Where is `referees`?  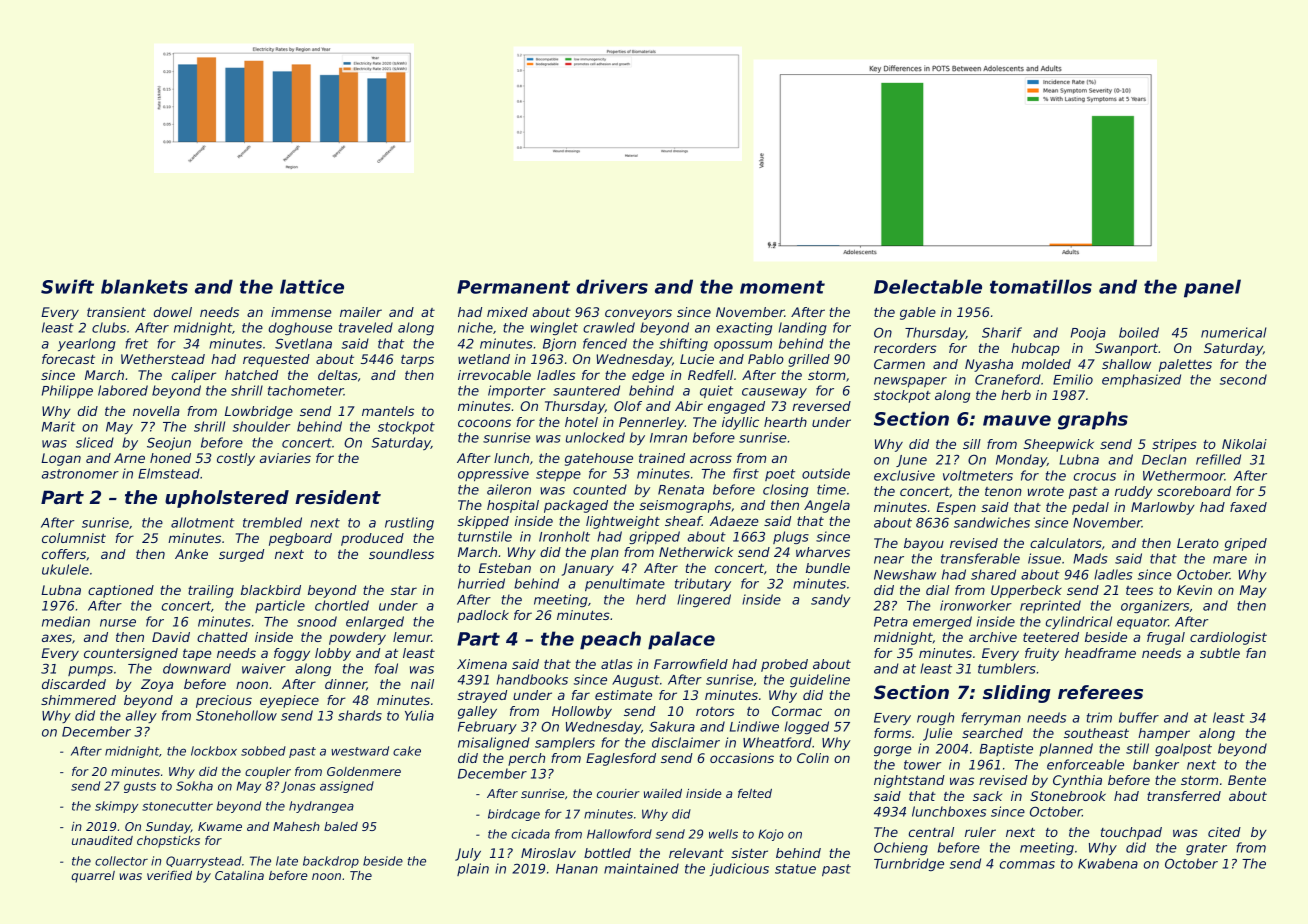 referees is located at coordinates (1100, 692).
